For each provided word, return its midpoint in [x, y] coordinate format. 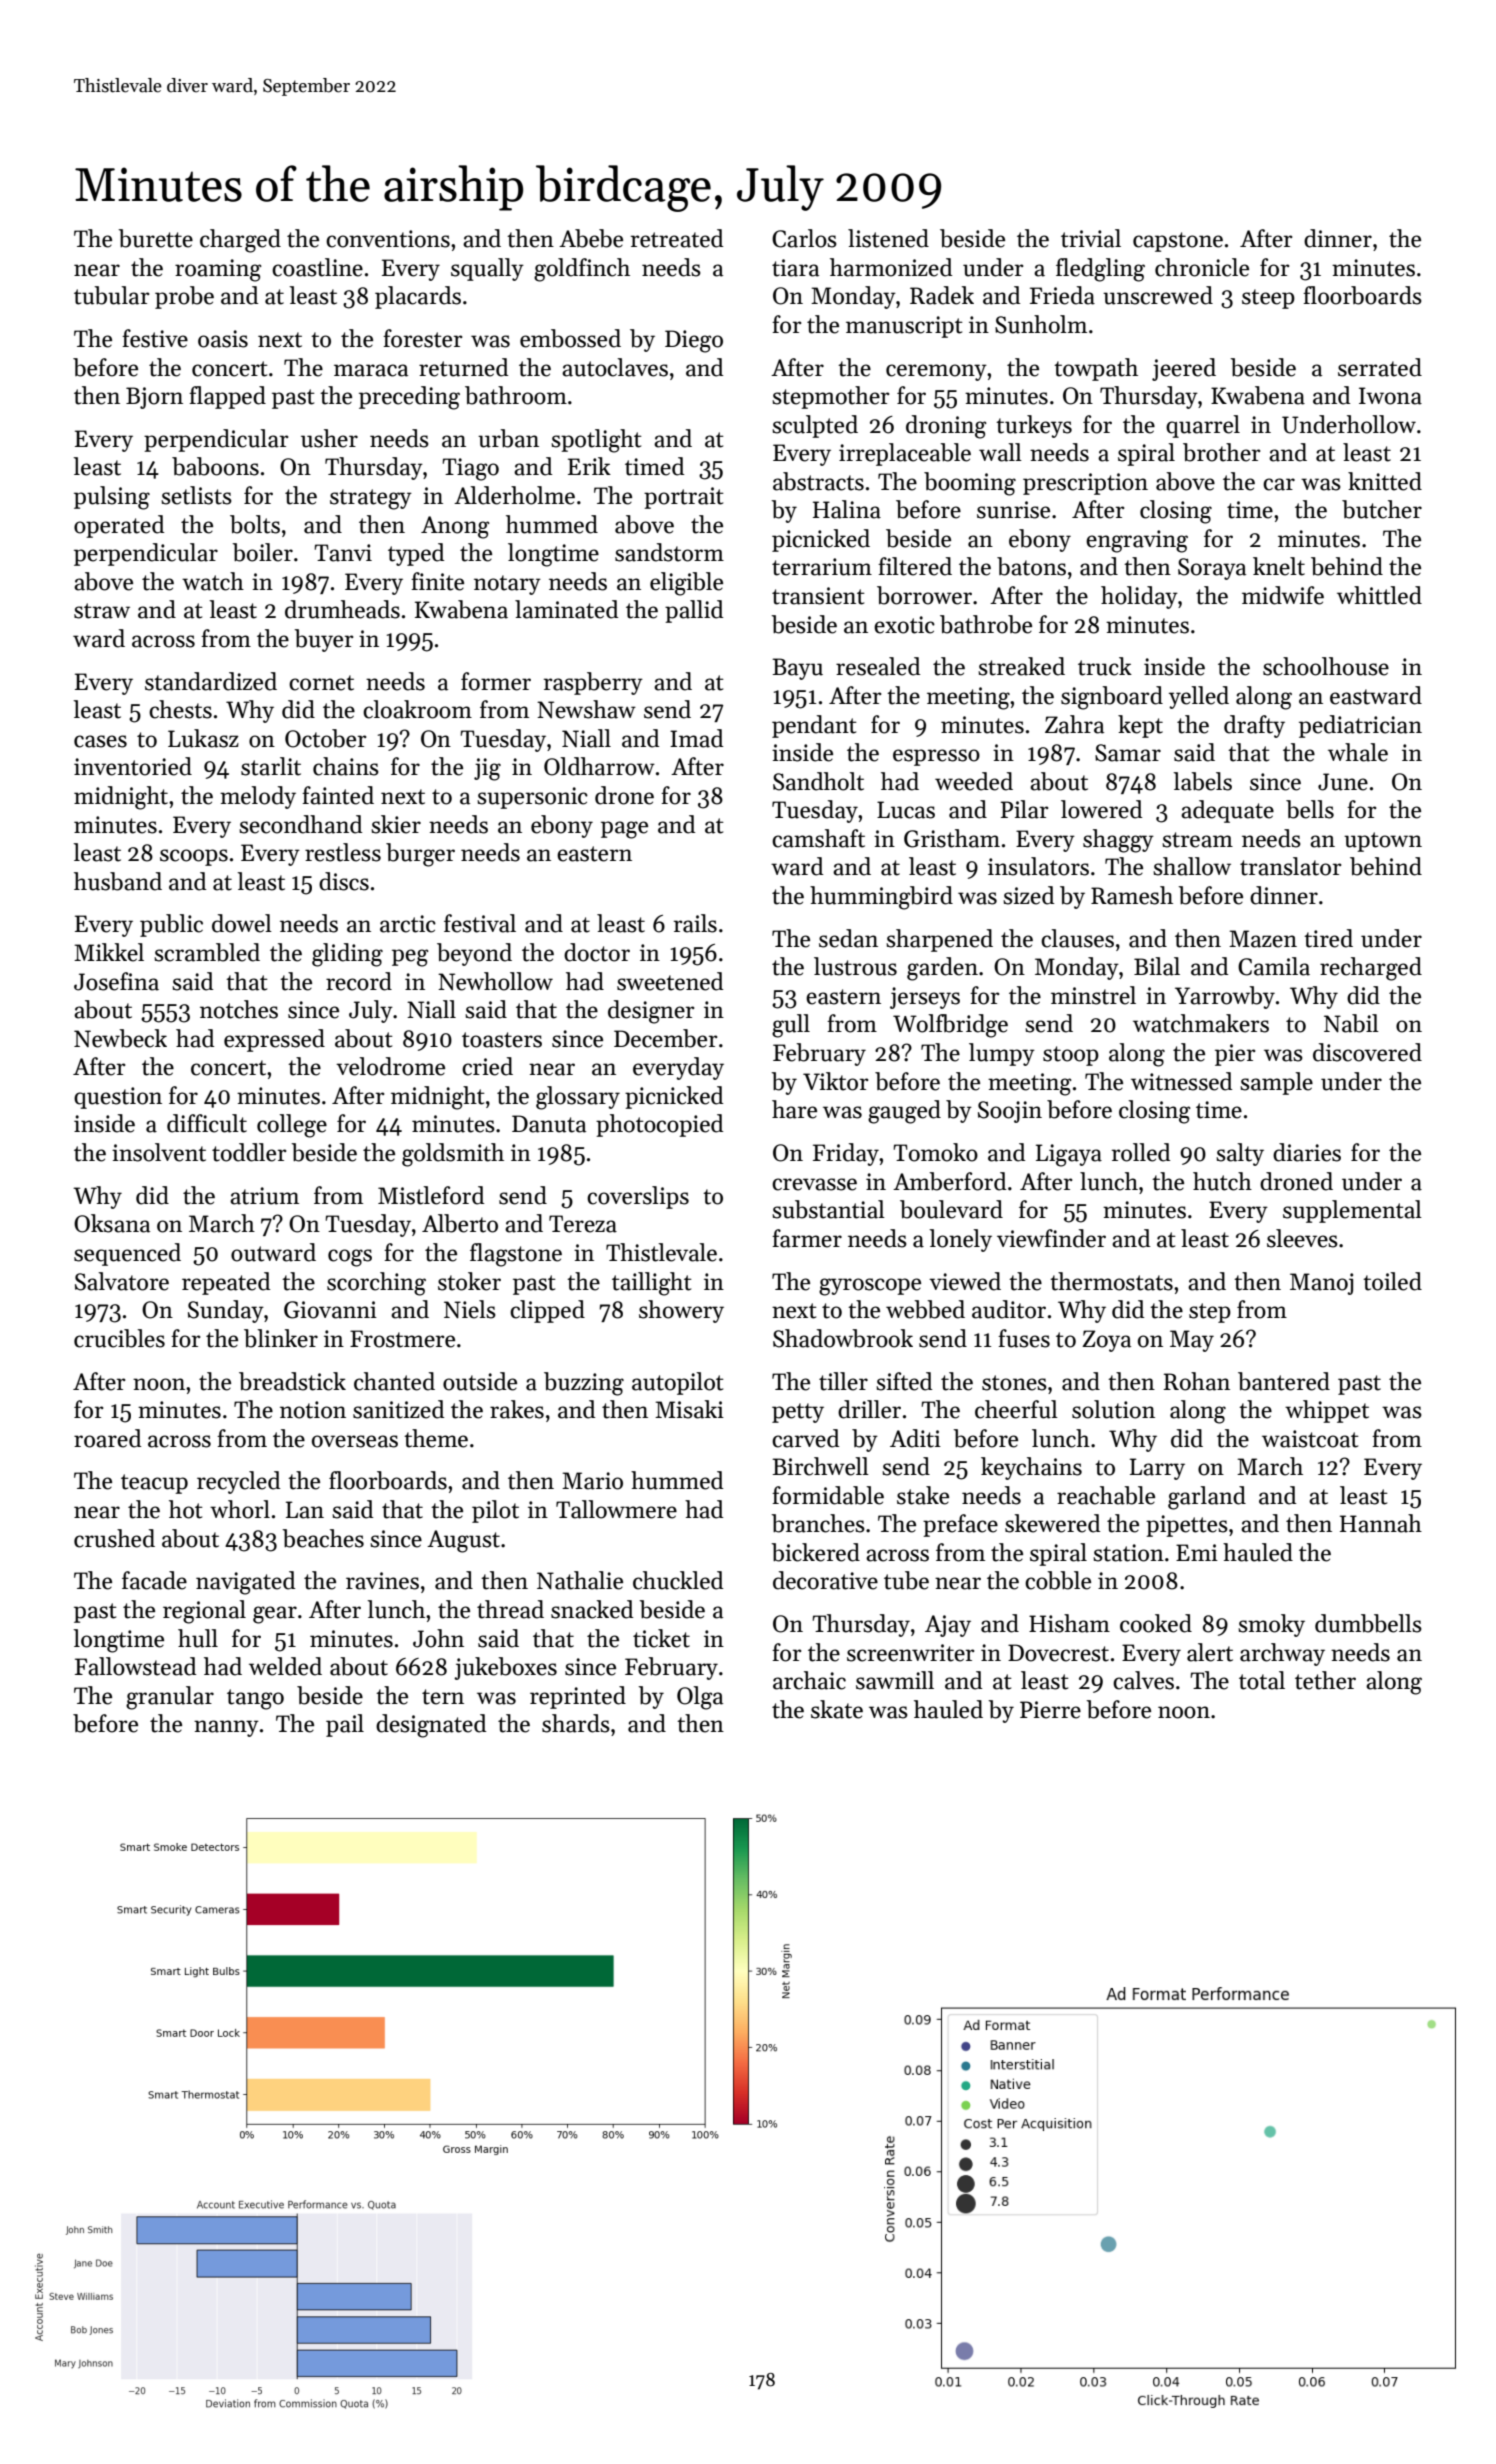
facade [154, 1580]
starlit [271, 766]
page [624, 830]
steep [1268, 299]
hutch [1222, 1181]
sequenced [127, 1254]
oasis [223, 339]
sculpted [815, 426]
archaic [809, 1680]
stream [1197, 840]
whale [1358, 752]
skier [396, 824]
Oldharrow [599, 766]
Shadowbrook [843, 1338]
